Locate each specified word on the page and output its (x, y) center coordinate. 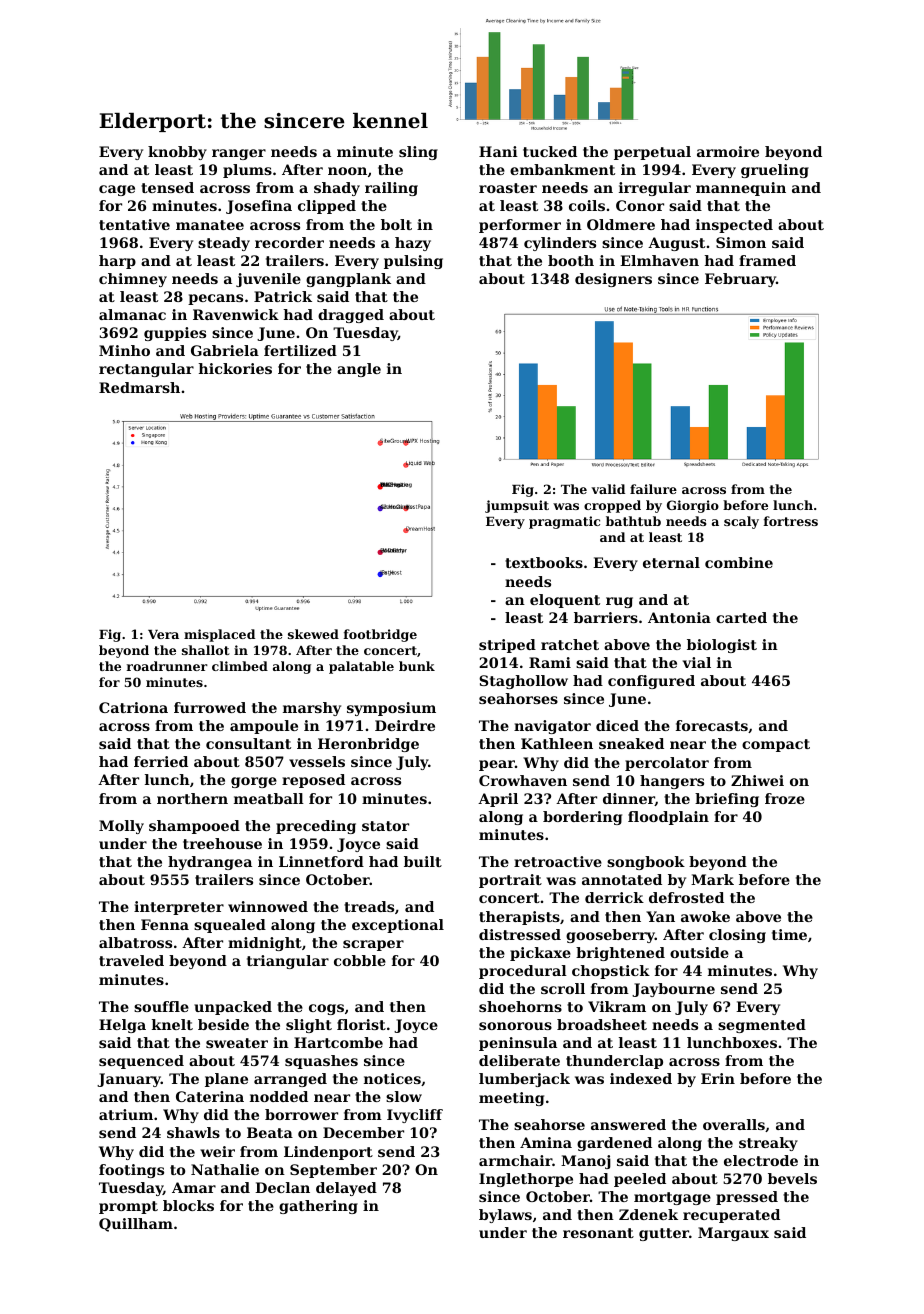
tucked (550, 151)
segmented (762, 1026)
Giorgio (693, 506)
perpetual (652, 153)
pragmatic (564, 522)
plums (247, 171)
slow (404, 1096)
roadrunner (167, 666)
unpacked (233, 1008)
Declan (282, 1187)
